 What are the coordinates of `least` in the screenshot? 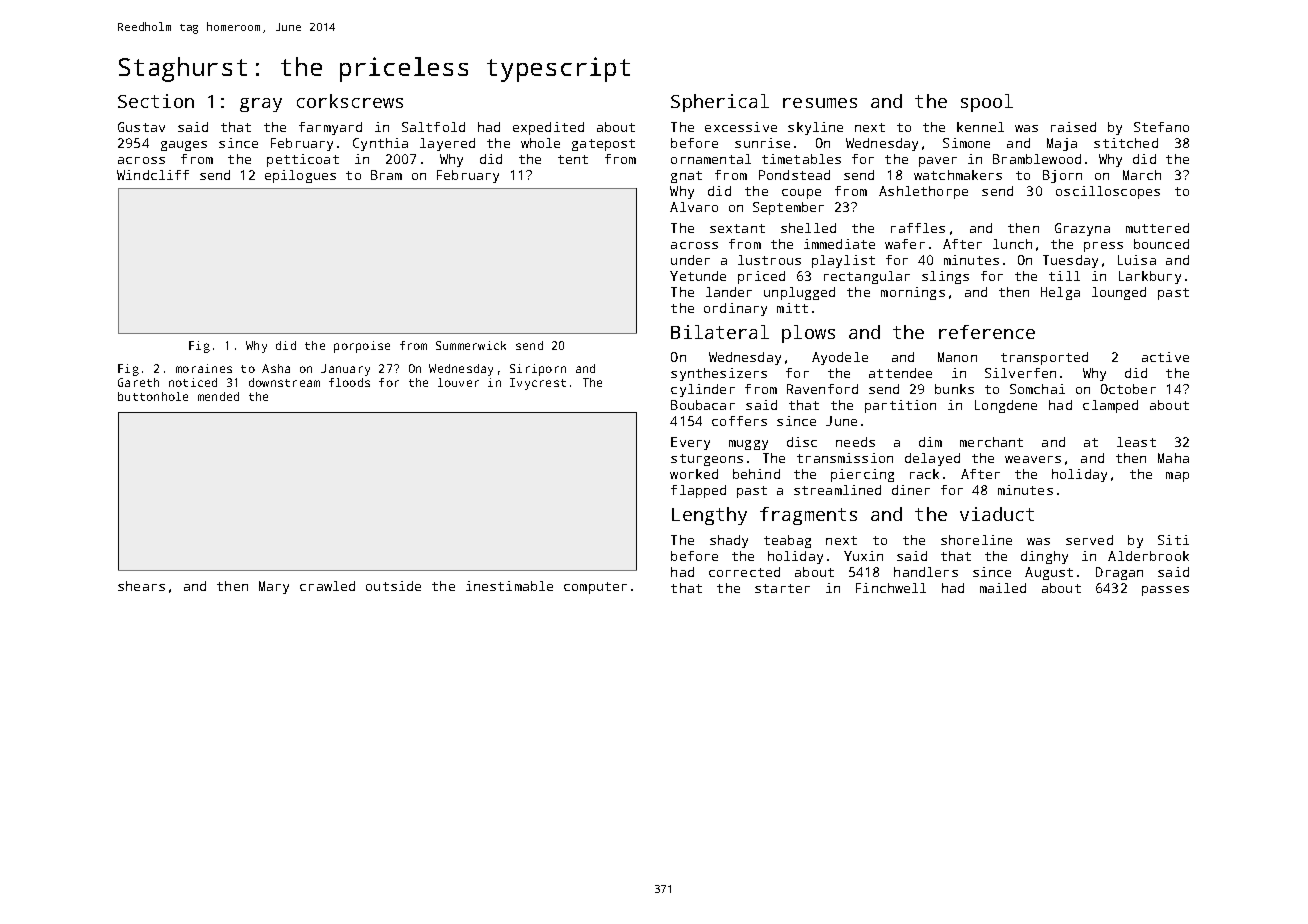 It's located at (1136, 442).
